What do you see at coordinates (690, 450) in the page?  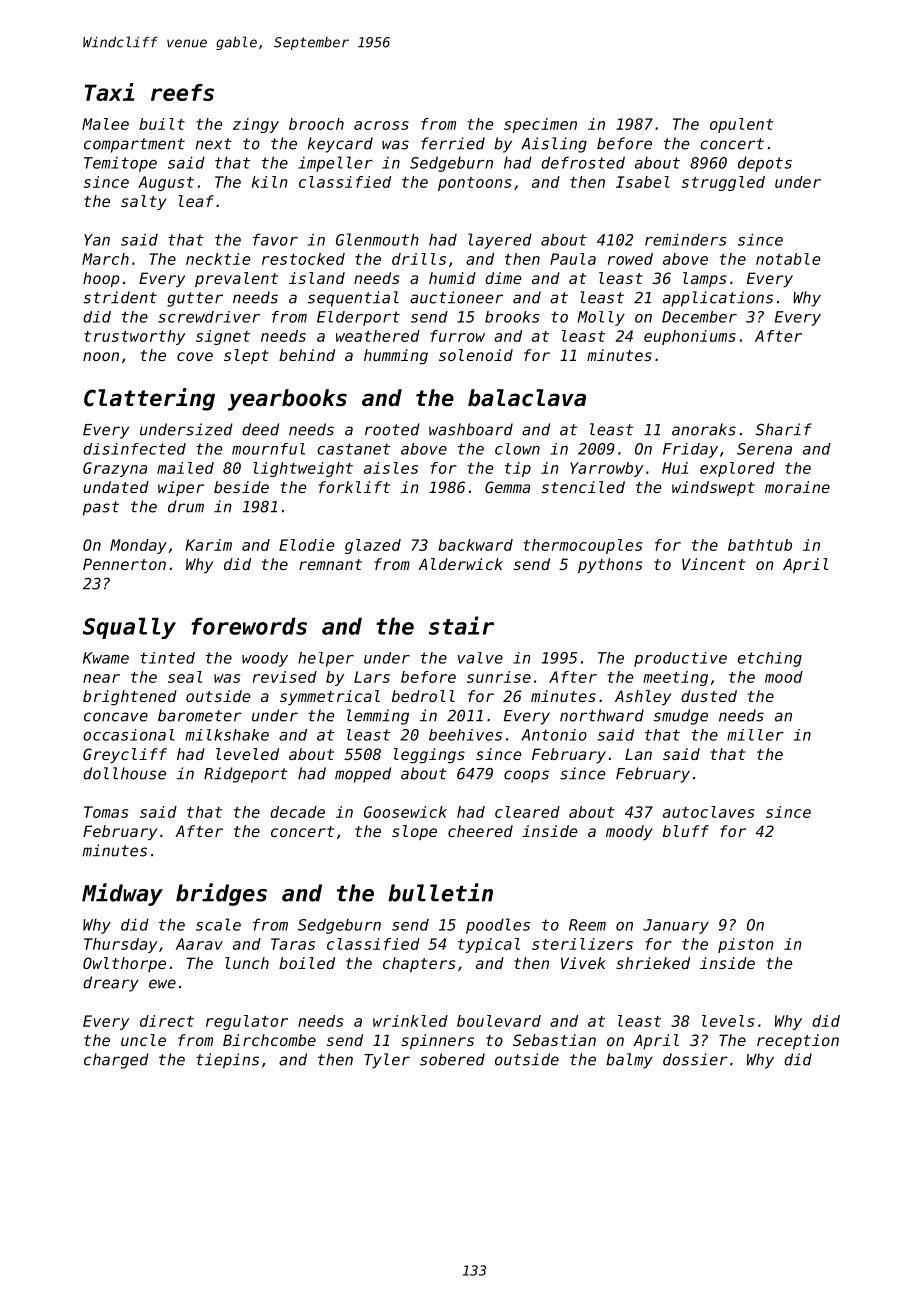 I see `Friday` at bounding box center [690, 450].
